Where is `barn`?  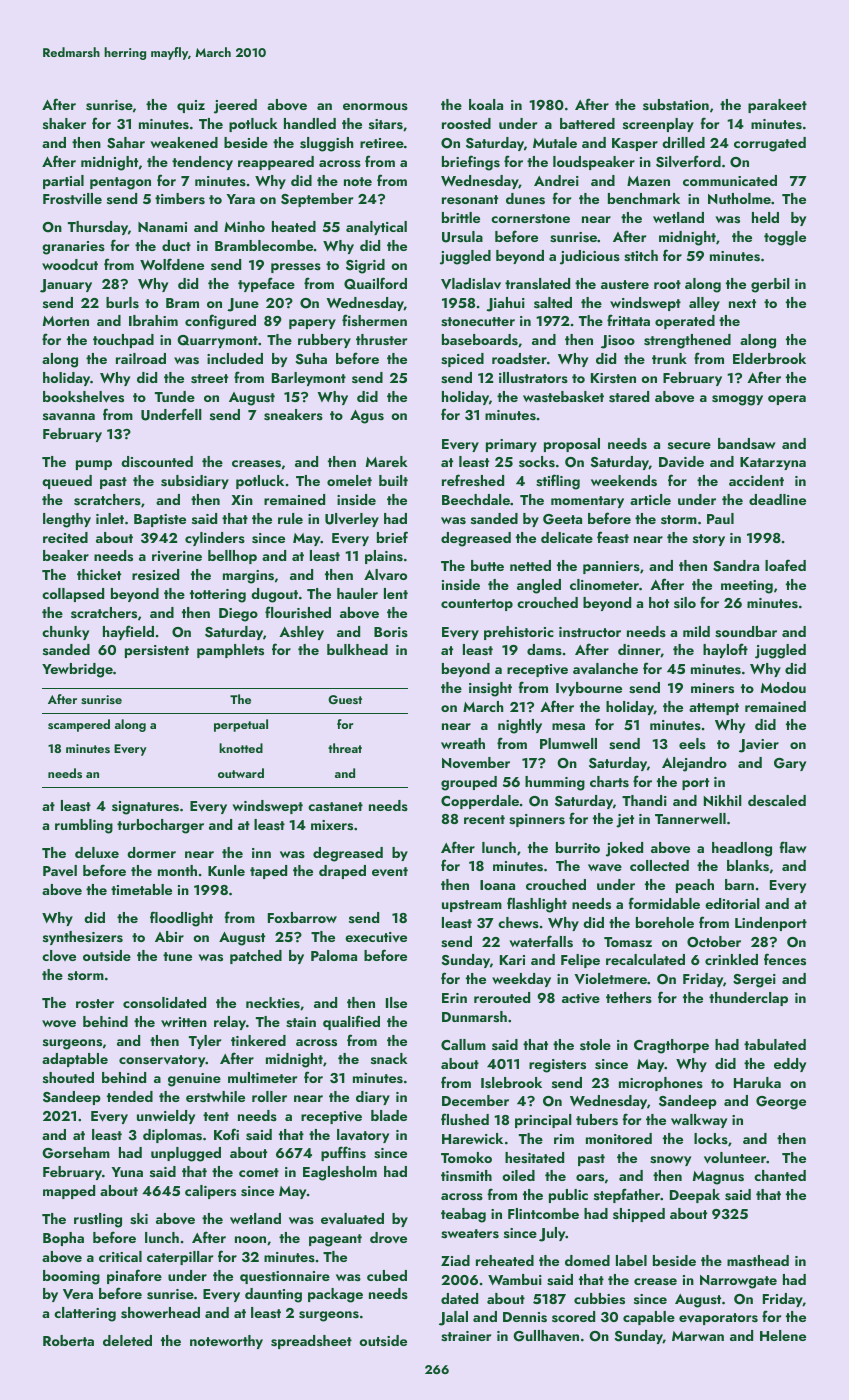 barn is located at coordinates (739, 884).
